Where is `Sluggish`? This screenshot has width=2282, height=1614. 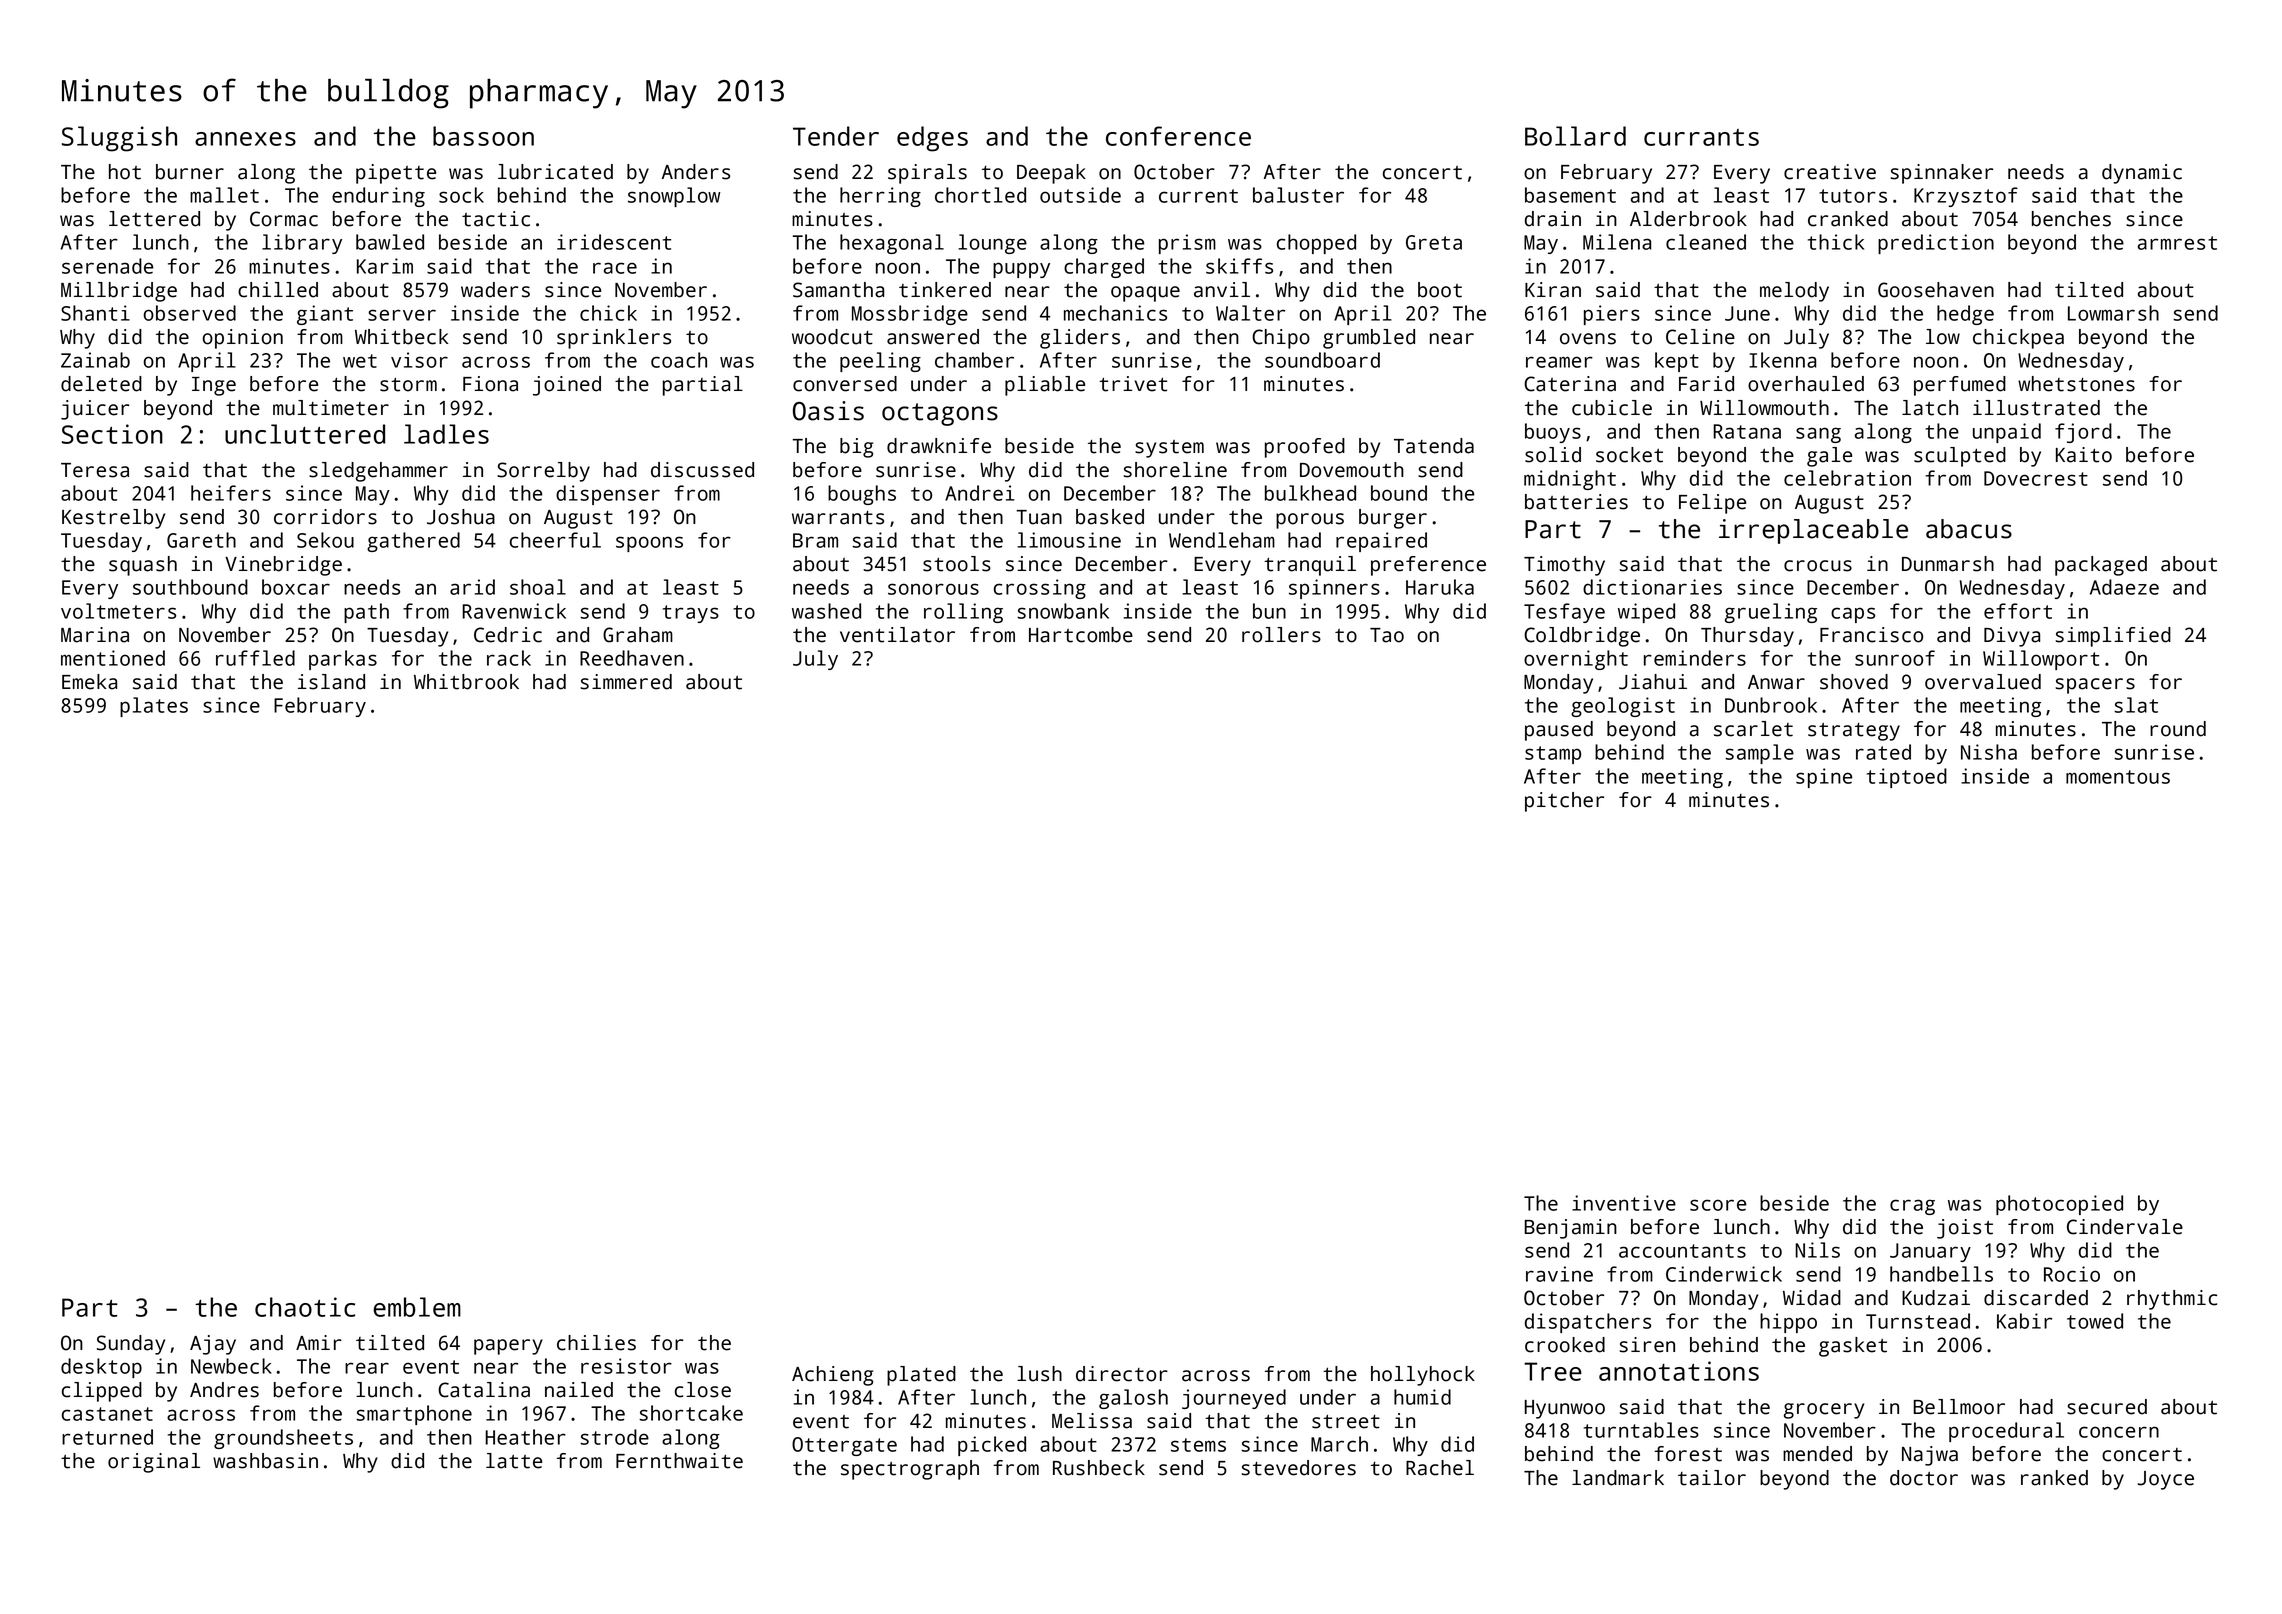
Sluggish is located at coordinates (119, 139).
